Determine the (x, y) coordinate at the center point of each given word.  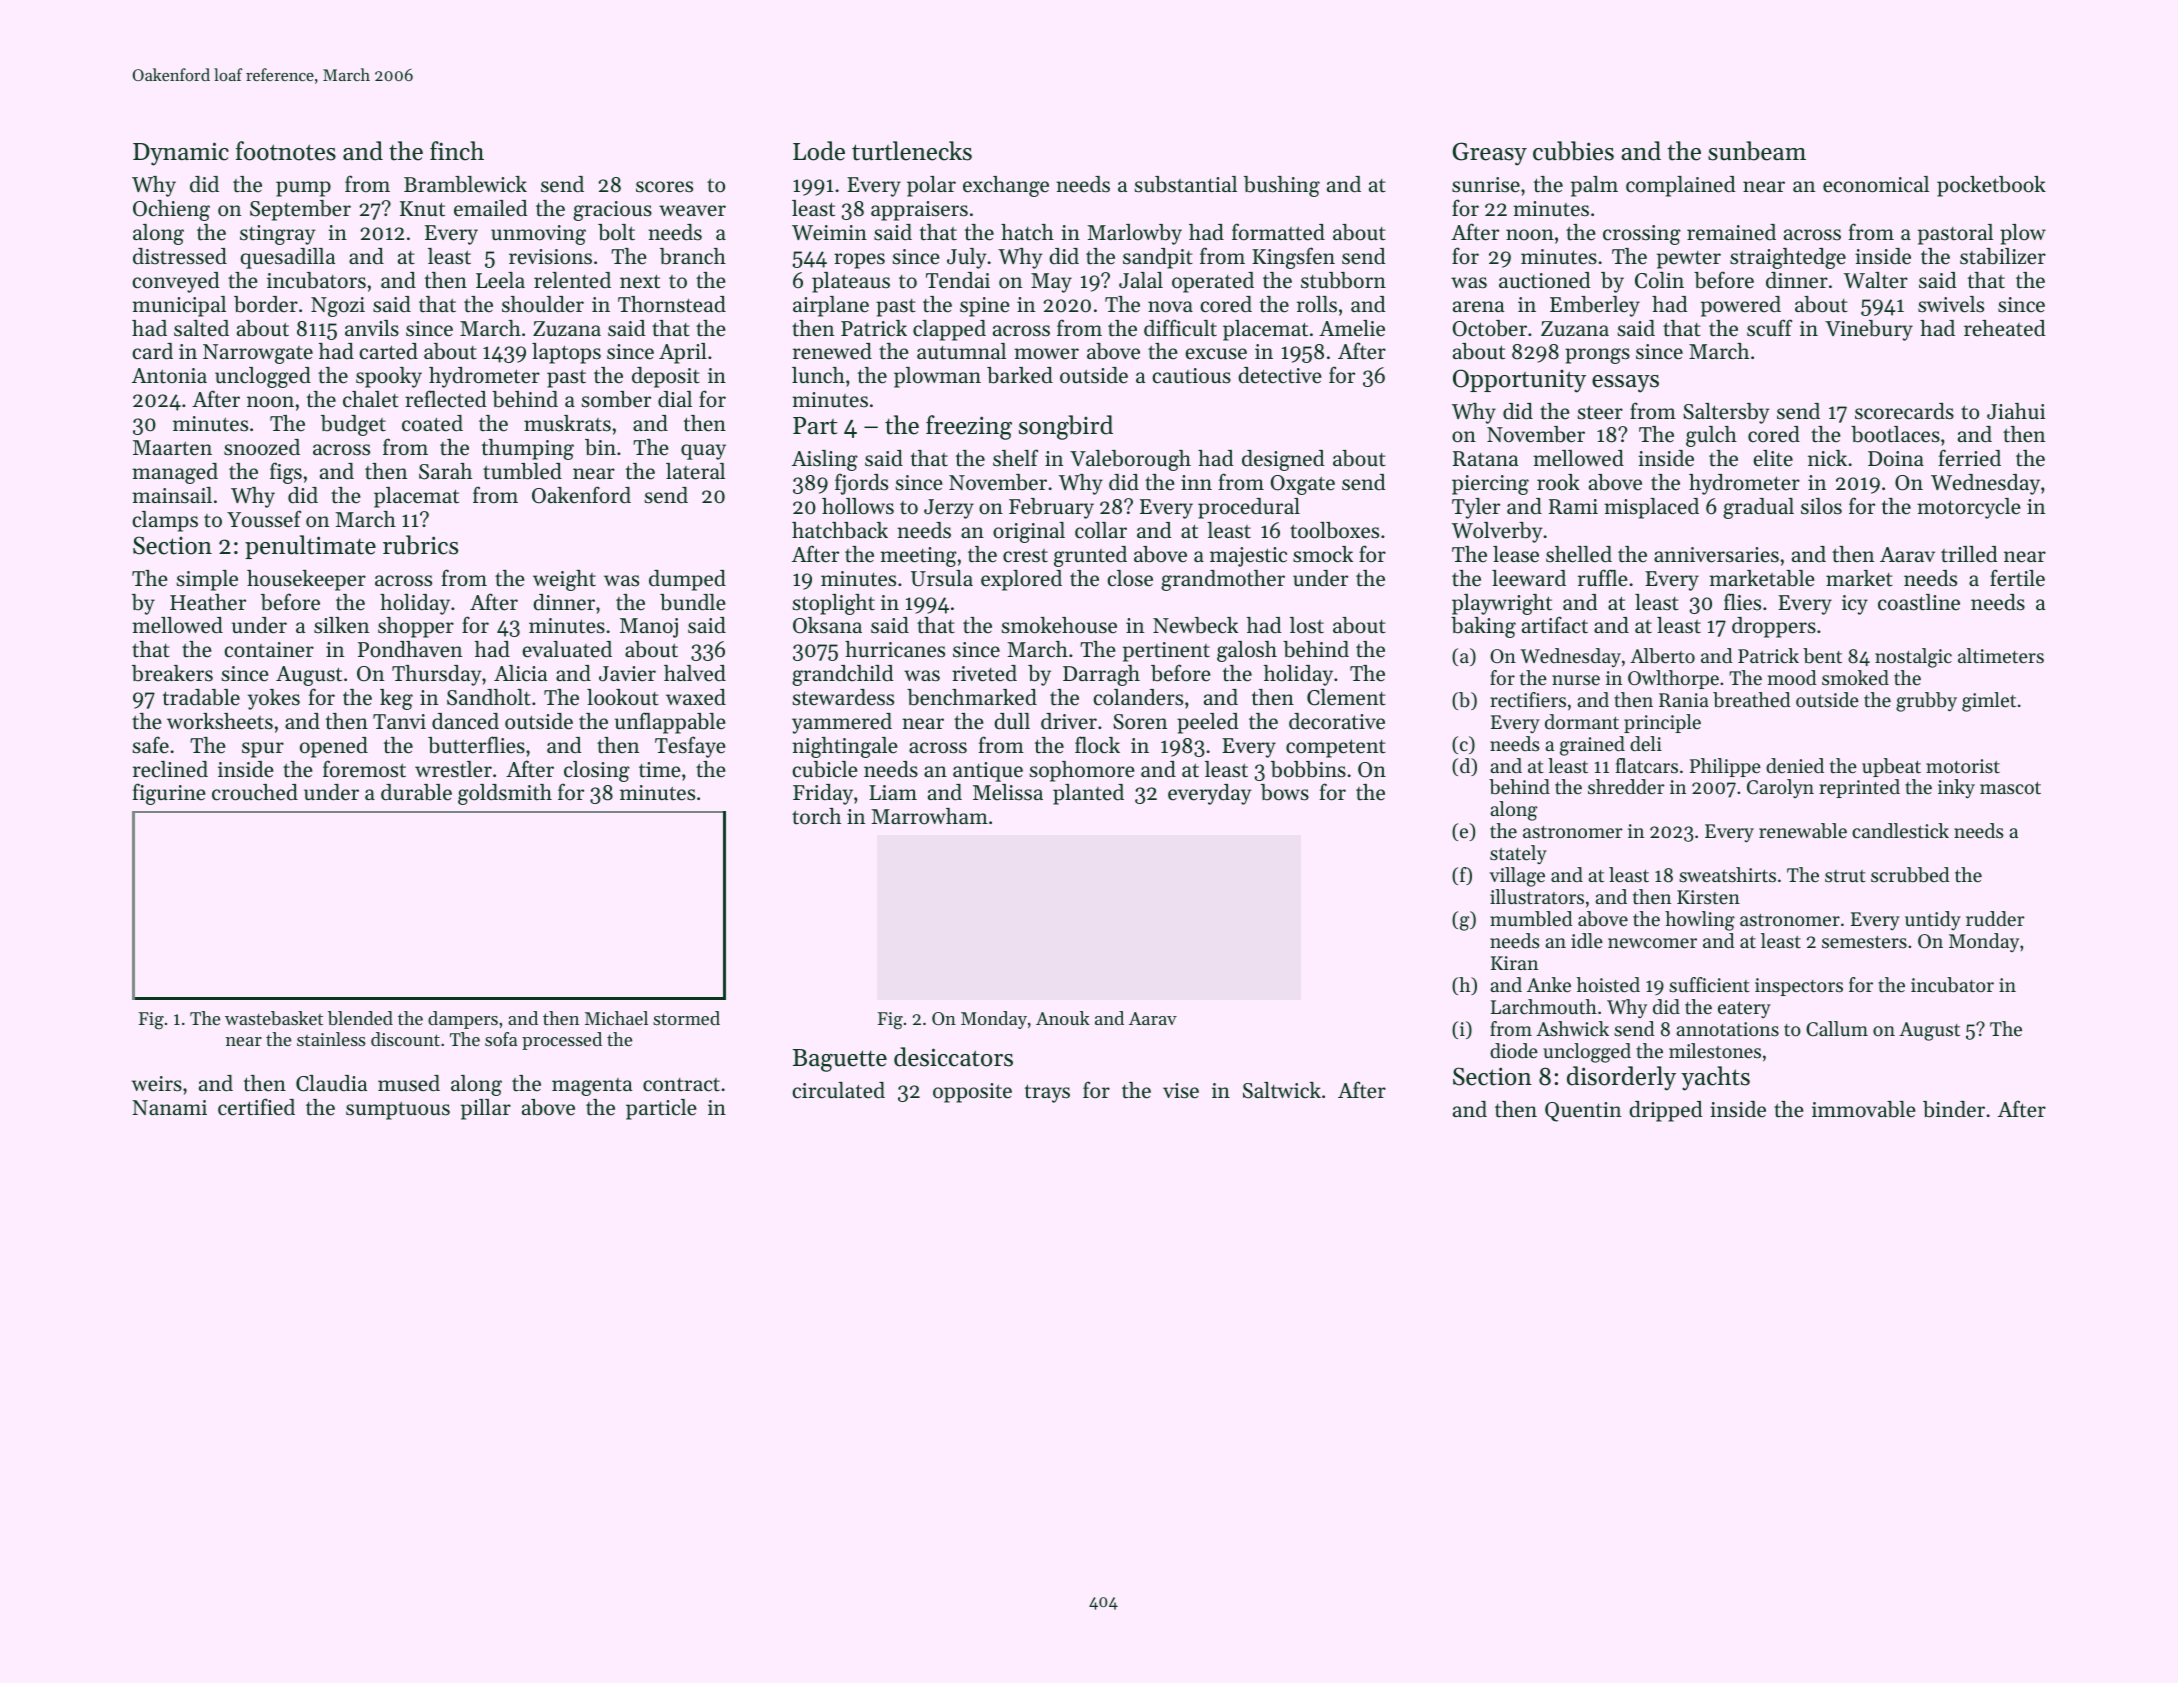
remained (1731, 232)
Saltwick (1282, 1090)
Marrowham (930, 816)
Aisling (825, 460)
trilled (1969, 554)
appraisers (919, 211)
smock (1323, 554)
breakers (172, 673)
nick (1827, 458)
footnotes (286, 151)
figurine (169, 794)
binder (1954, 1109)
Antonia (169, 376)
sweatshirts (1727, 875)
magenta (592, 1087)
